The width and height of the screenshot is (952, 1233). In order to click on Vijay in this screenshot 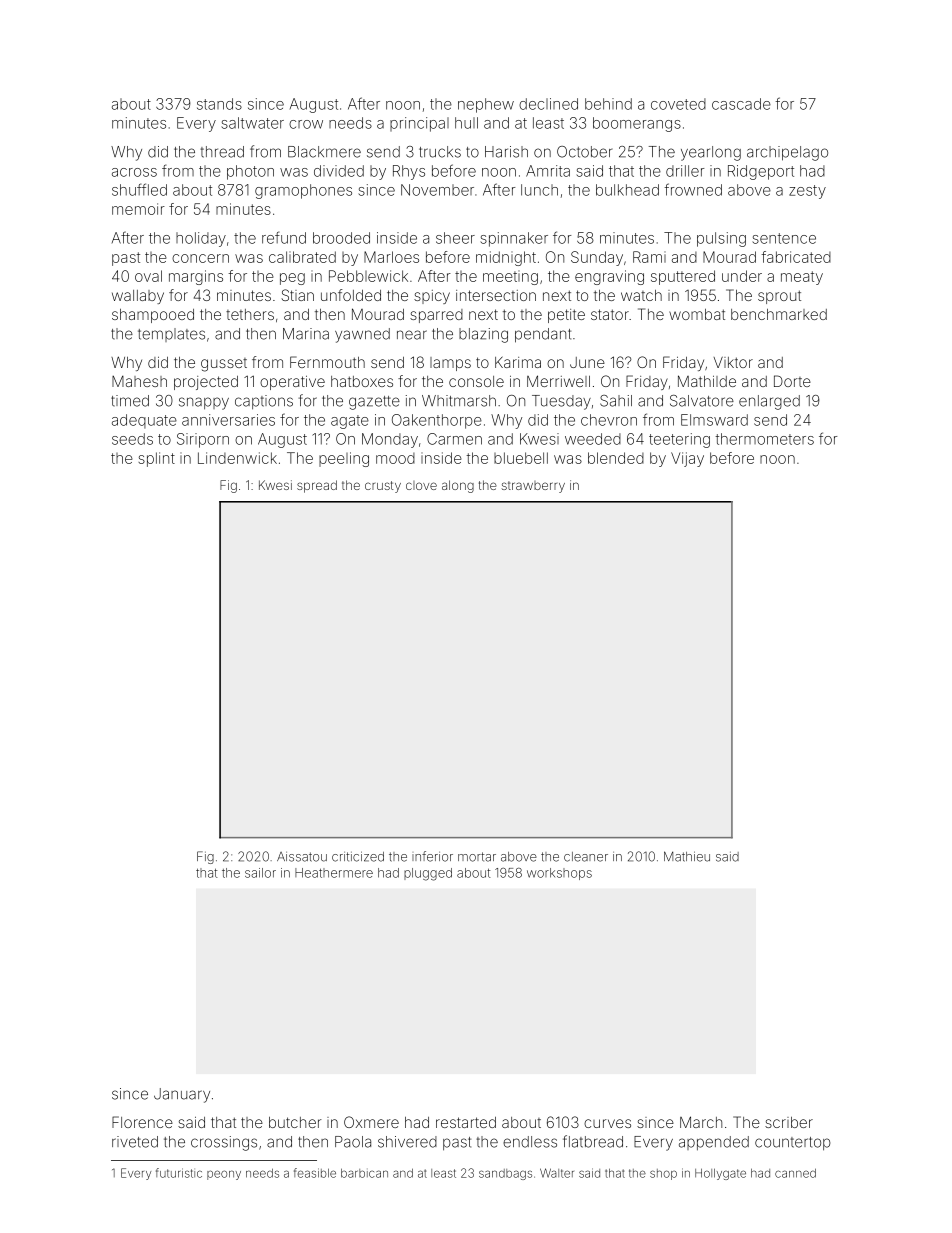, I will do `click(687, 459)`.
